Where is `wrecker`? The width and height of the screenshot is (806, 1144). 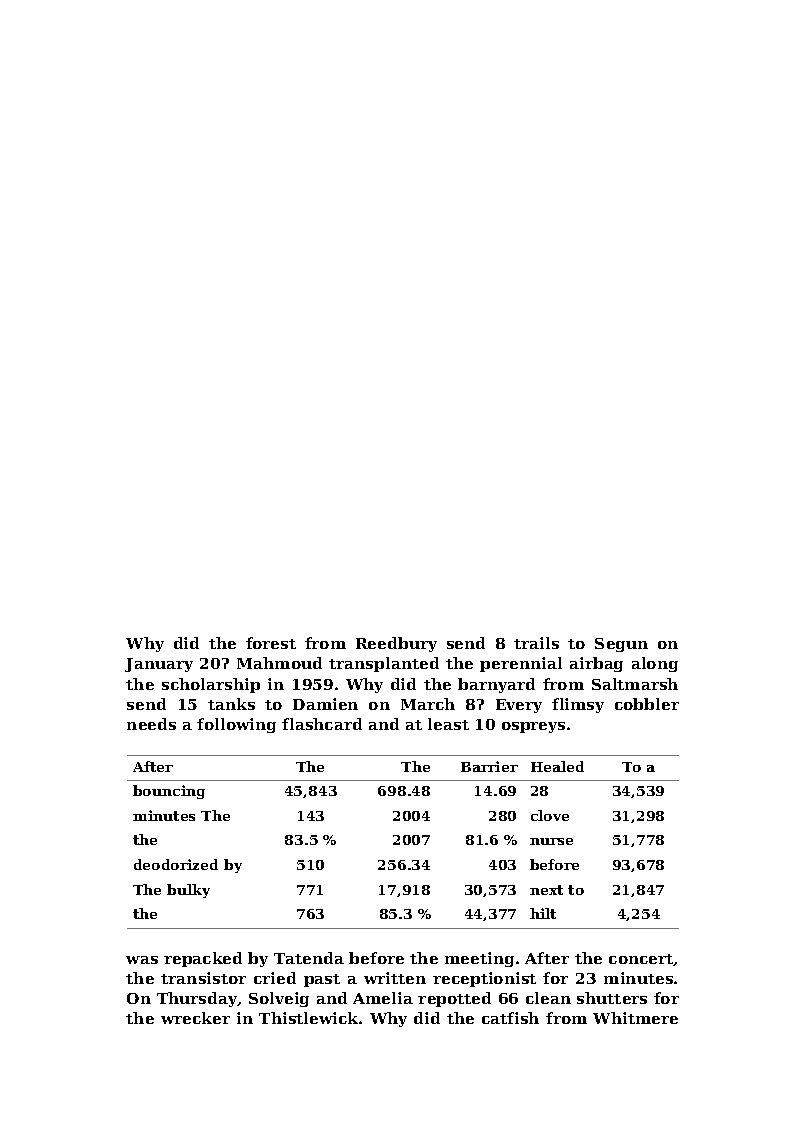
wrecker is located at coordinates (195, 1018).
